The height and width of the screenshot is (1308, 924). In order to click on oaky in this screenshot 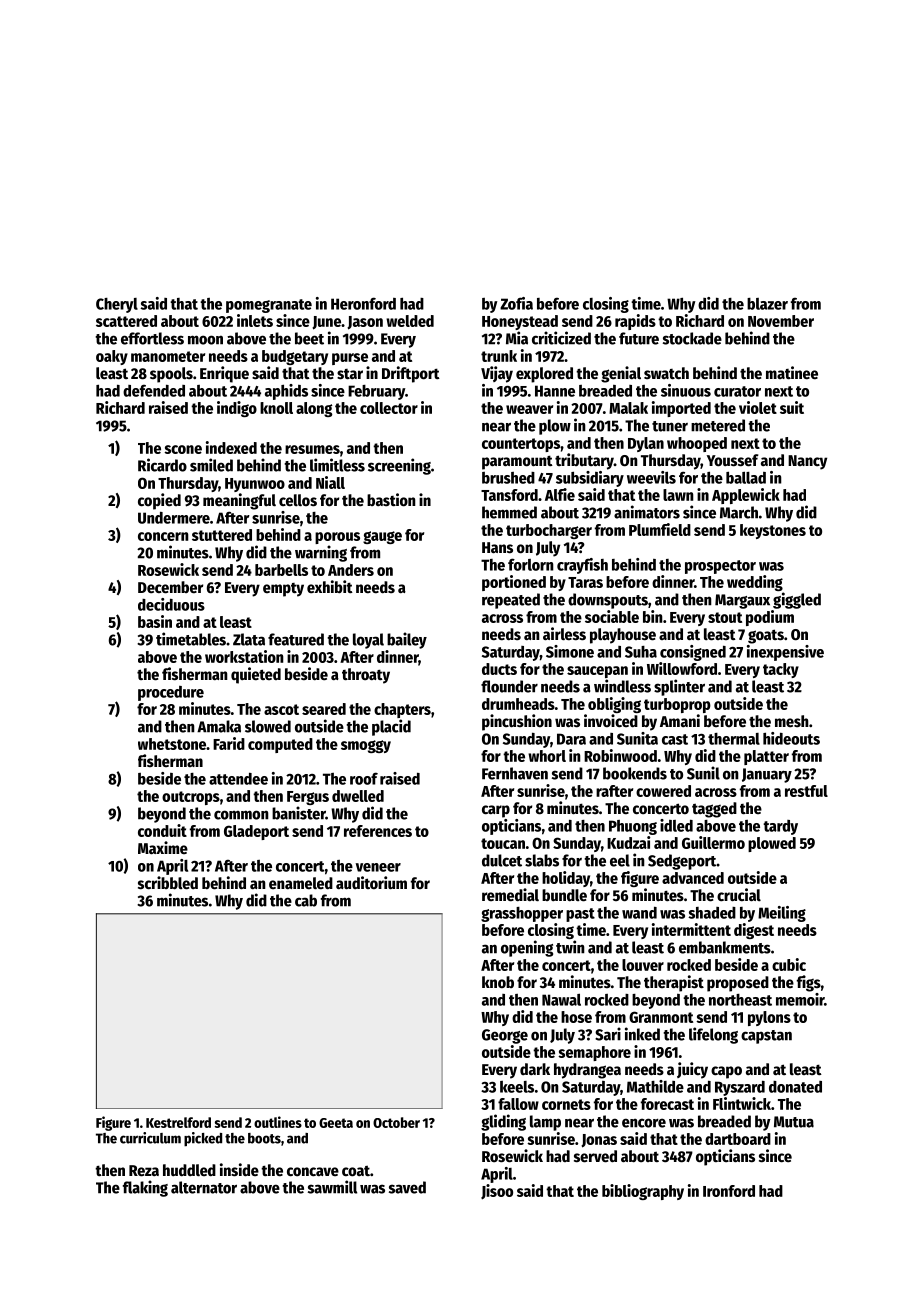, I will do `click(112, 357)`.
